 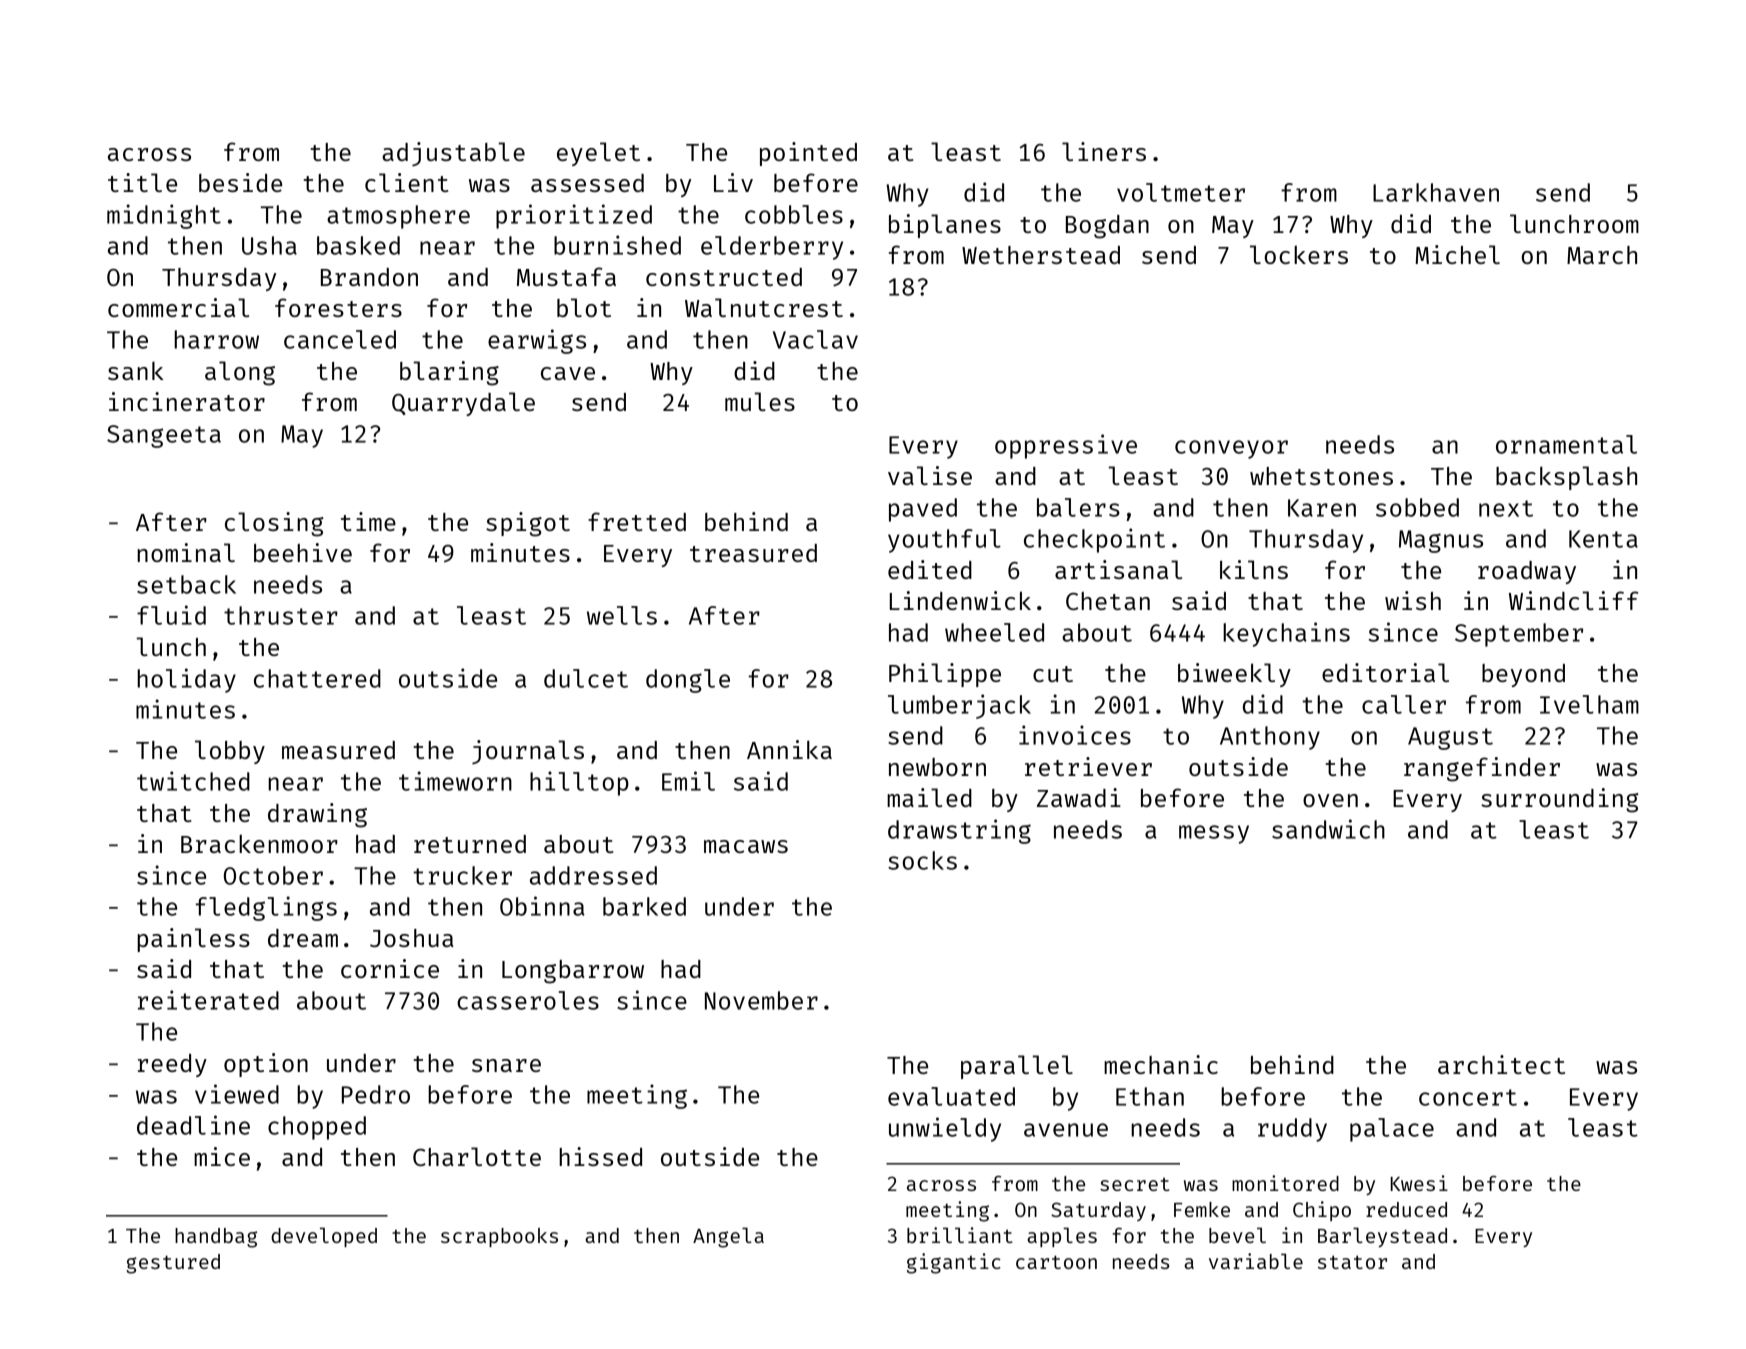 I want to click on Larkhaven, so click(x=1436, y=192).
